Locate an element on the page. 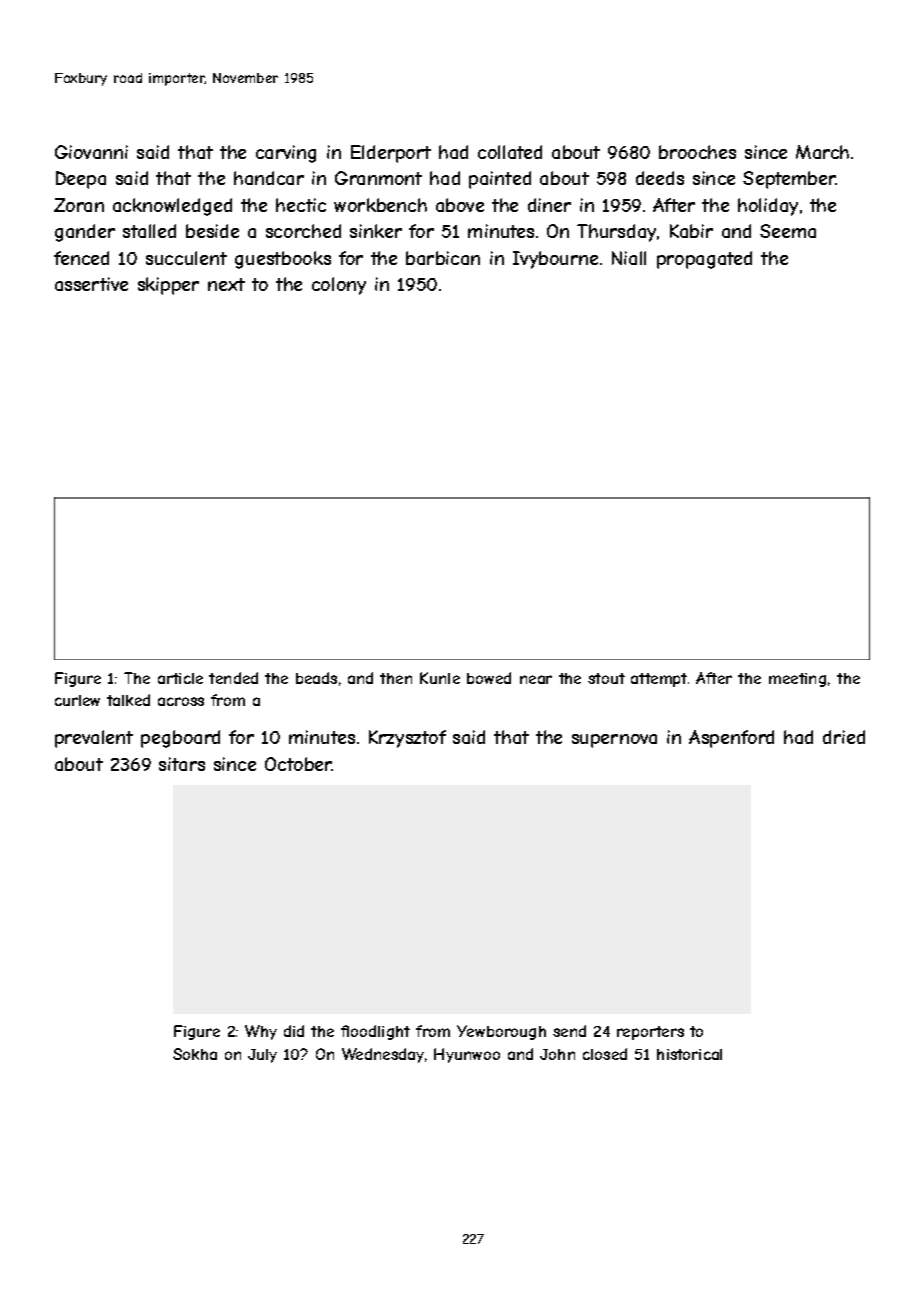 This page has width=924, height=1311. Krzysztof is located at coordinates (407, 739).
